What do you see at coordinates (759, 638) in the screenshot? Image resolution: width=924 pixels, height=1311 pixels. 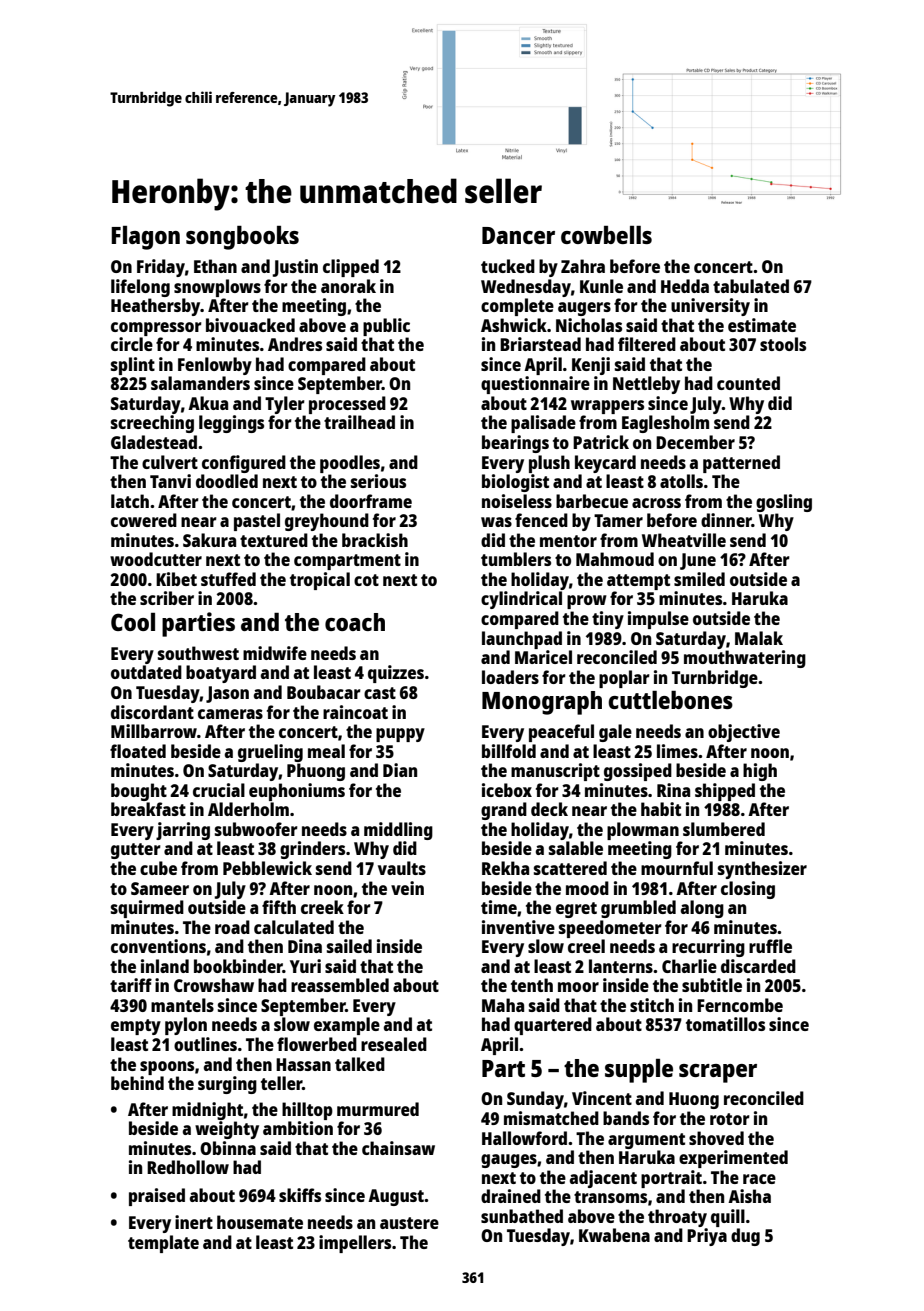 I see `Malak` at bounding box center [759, 638].
